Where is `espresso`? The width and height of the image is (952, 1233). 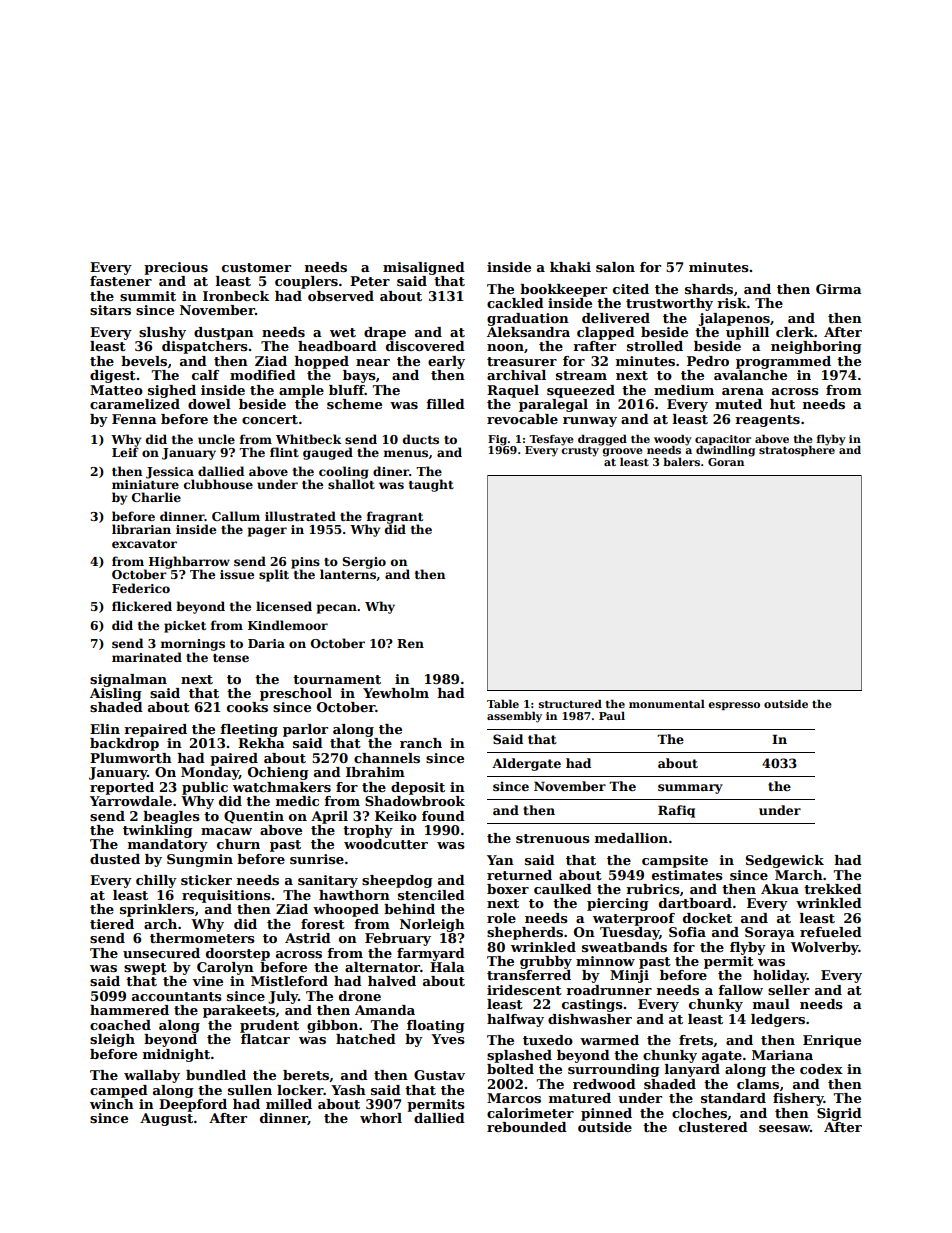
espresso is located at coordinates (734, 706).
